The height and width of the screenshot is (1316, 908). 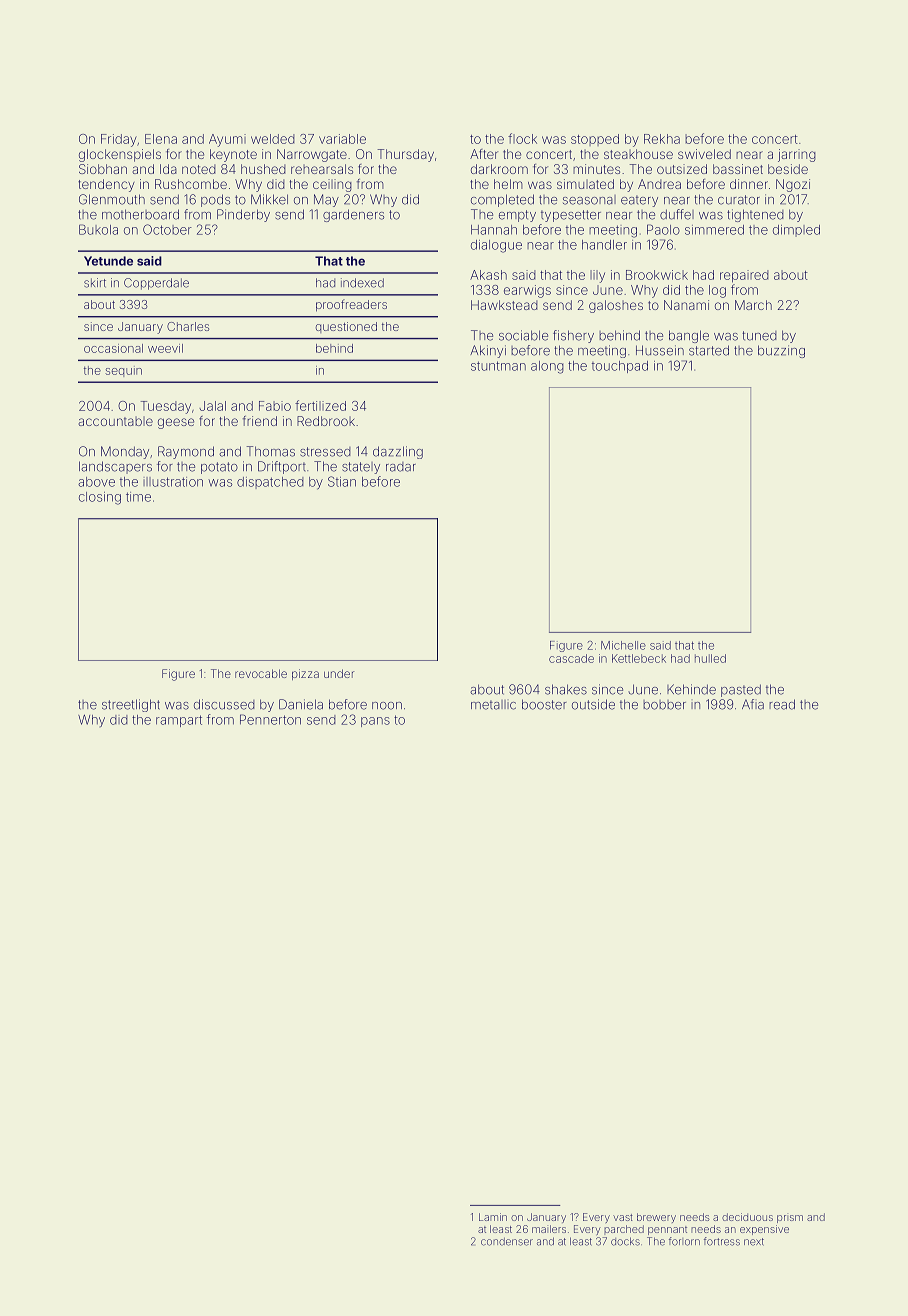 What do you see at coordinates (662, 139) in the screenshot?
I see `Rekha` at bounding box center [662, 139].
